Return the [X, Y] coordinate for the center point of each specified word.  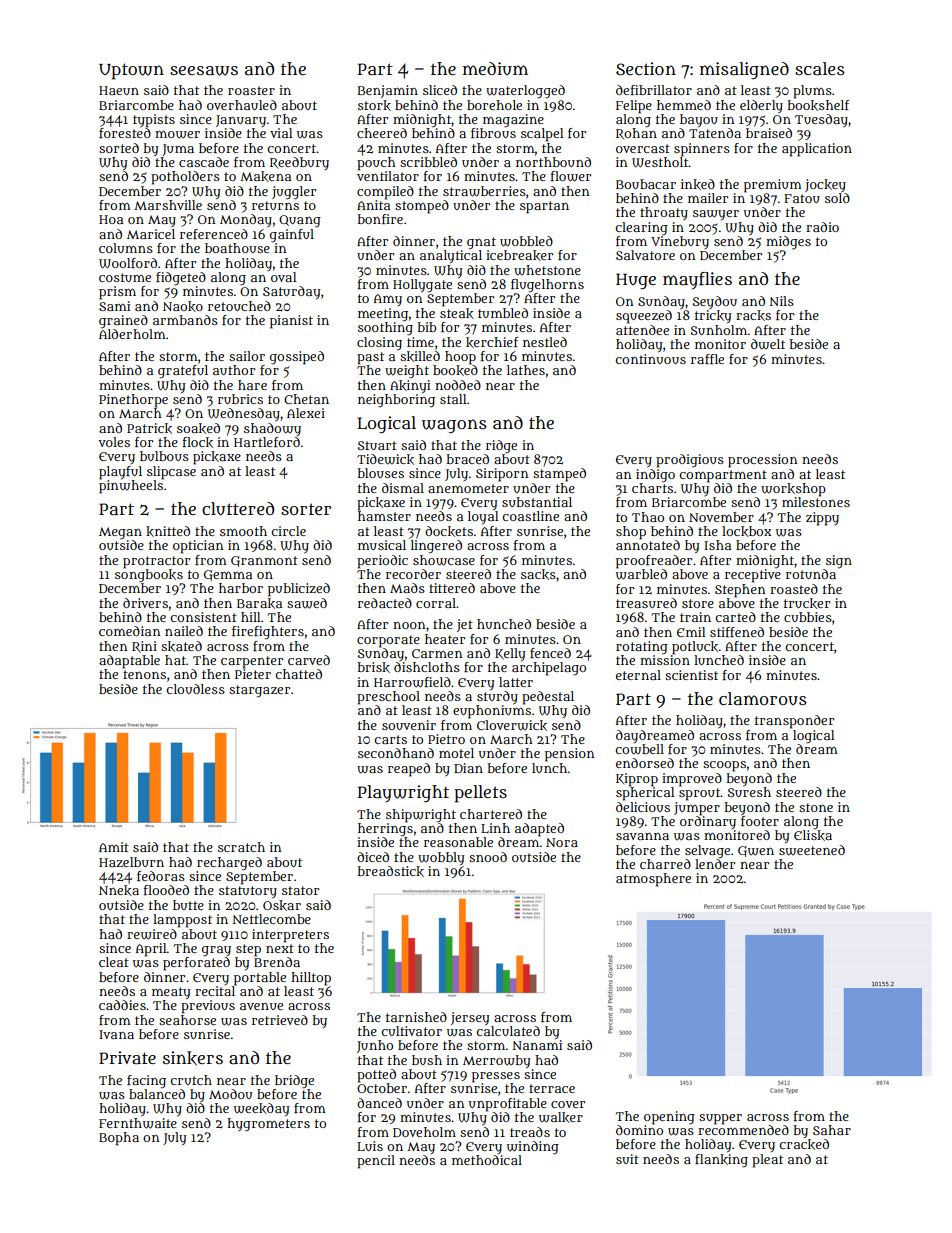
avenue [261, 1006]
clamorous [763, 698]
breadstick [390, 871]
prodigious [690, 461]
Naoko [183, 306]
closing [379, 343]
